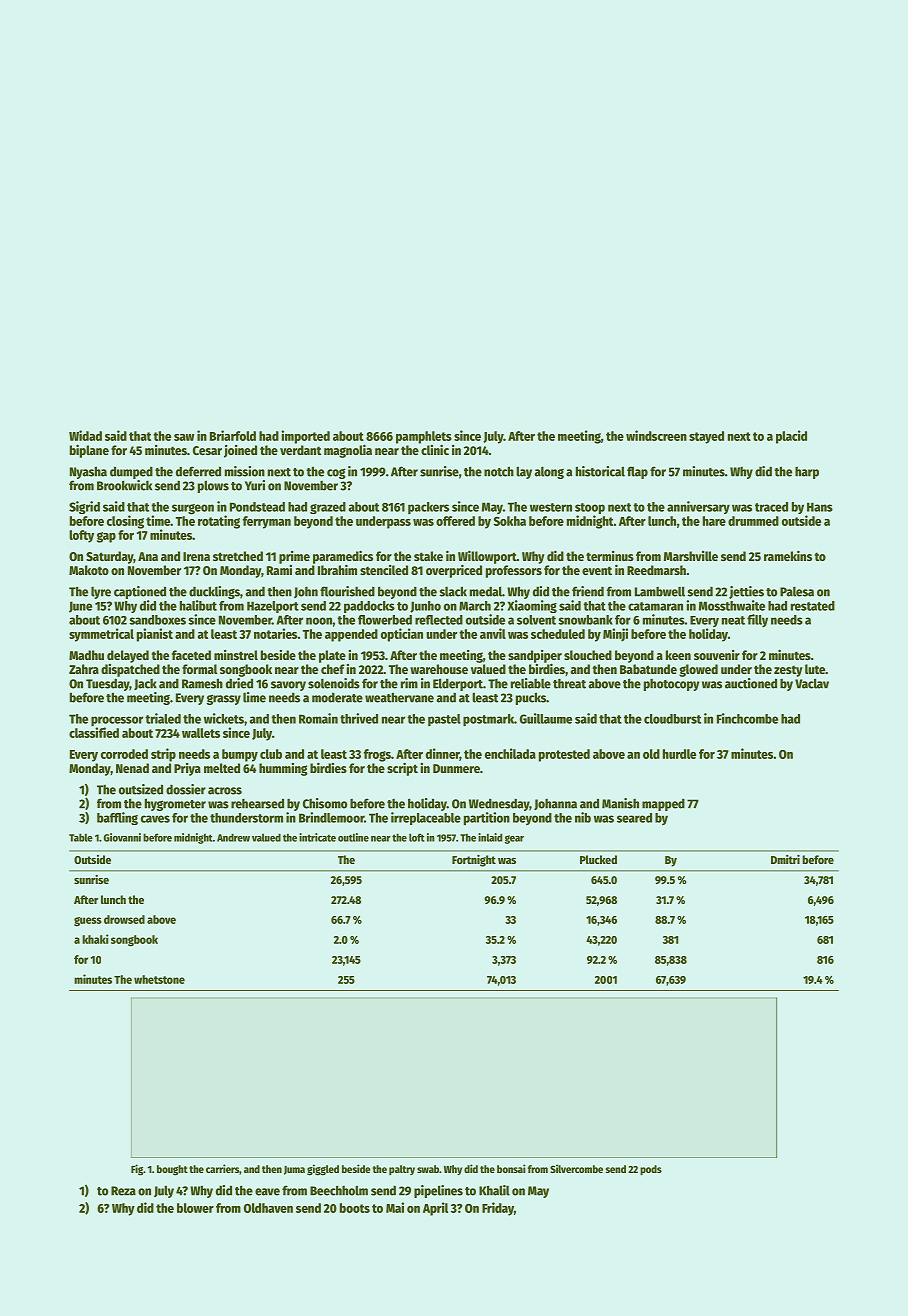  Describe the element at coordinates (797, 591) in the page. I see `Palesa` at that location.
